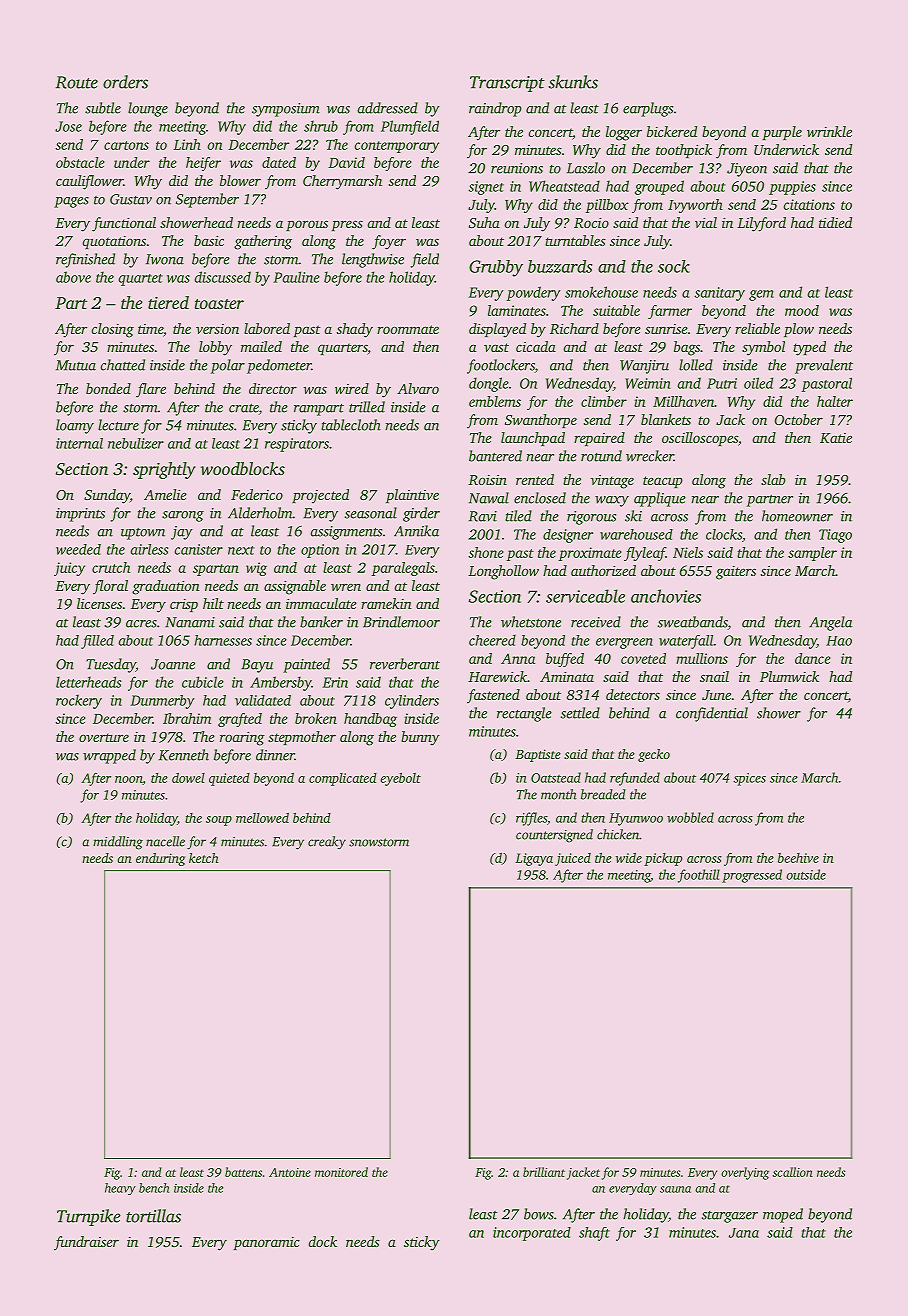  Describe the element at coordinates (747, 170) in the page. I see `Jiyeon` at that location.
